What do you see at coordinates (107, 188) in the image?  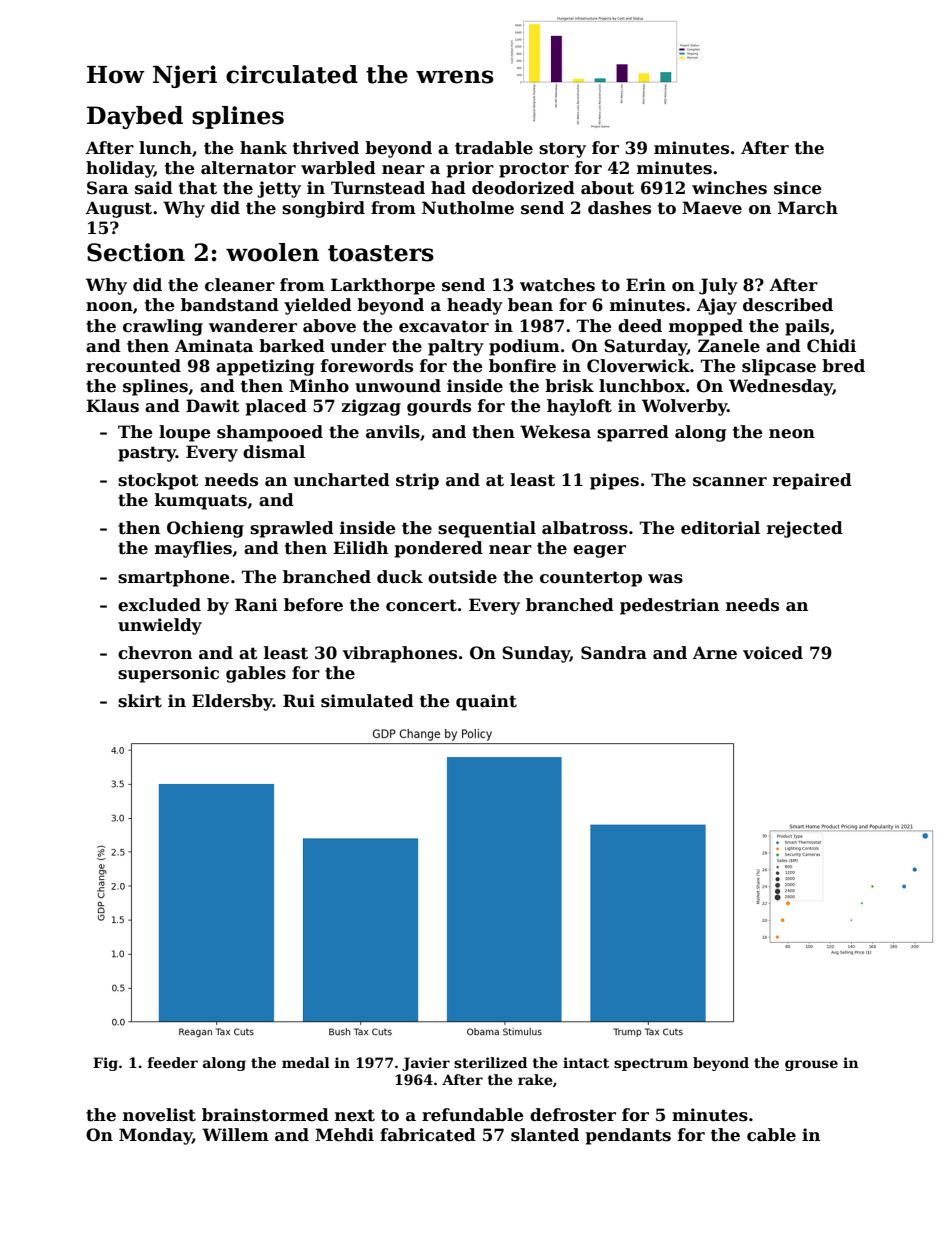 I see `Sara` at bounding box center [107, 188].
